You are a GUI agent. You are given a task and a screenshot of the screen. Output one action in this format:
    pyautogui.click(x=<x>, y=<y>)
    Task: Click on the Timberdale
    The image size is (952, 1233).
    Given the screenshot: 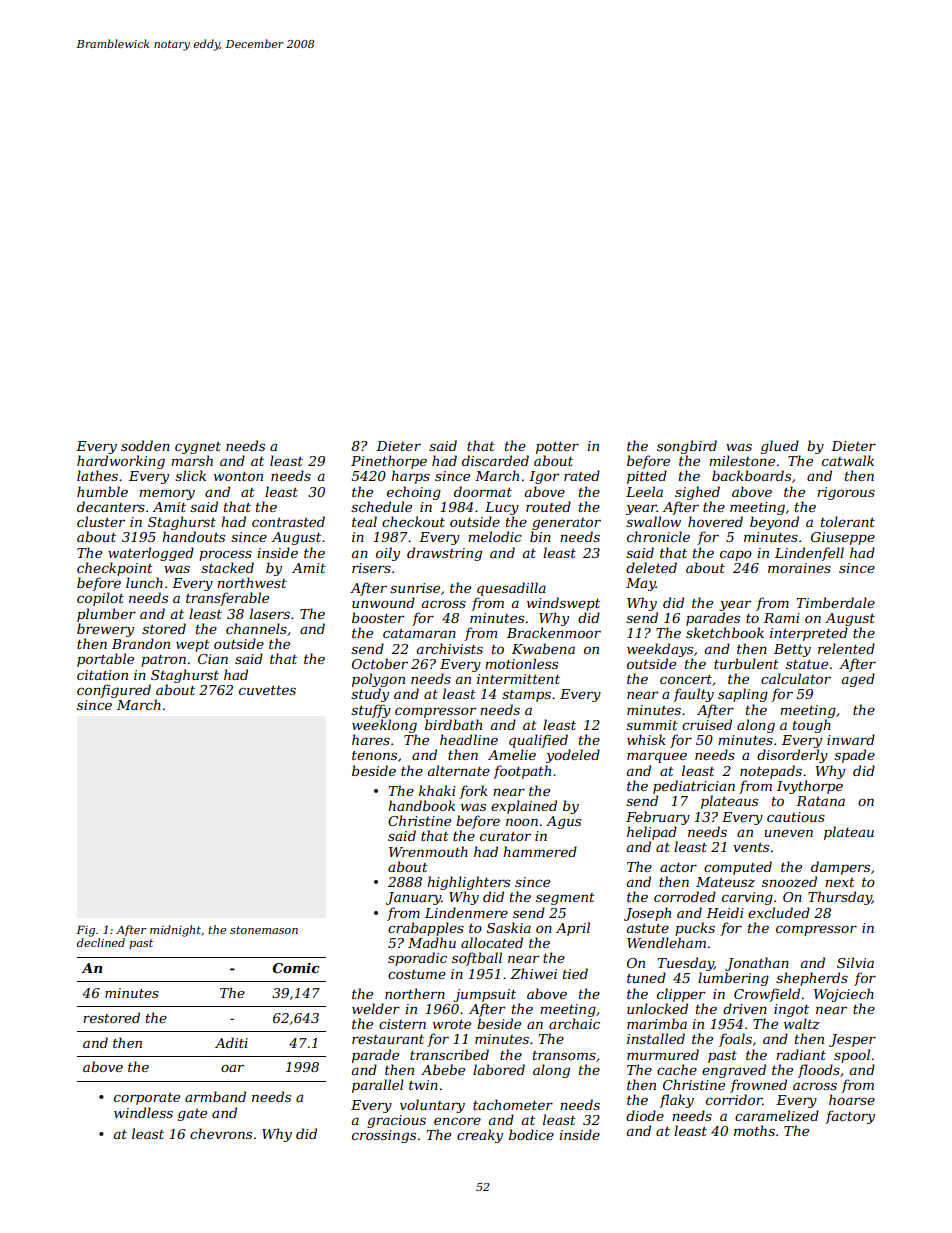 What is the action you would take?
    pyautogui.click(x=835, y=602)
